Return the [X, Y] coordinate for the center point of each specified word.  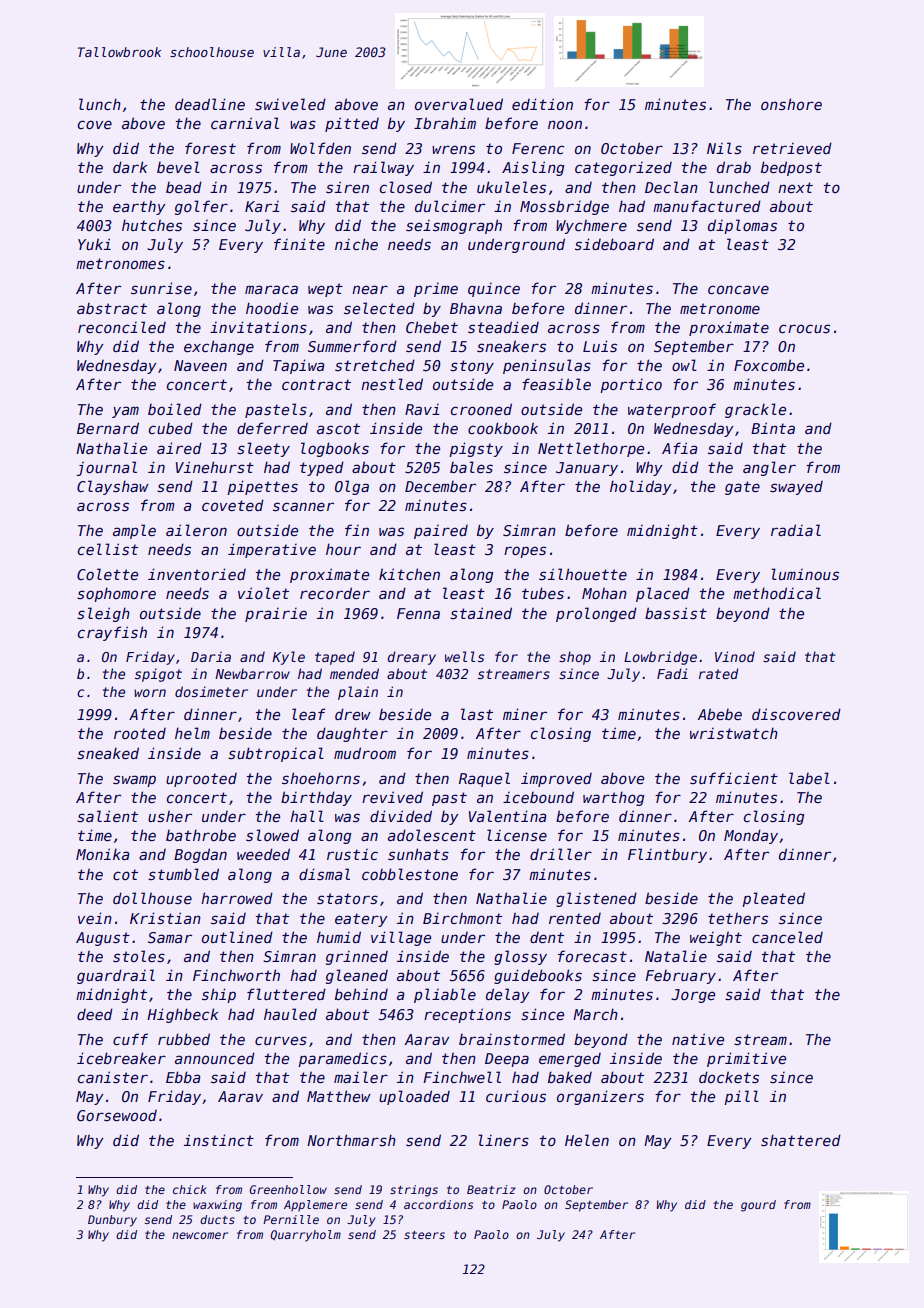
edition [542, 104]
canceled [787, 937]
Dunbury [112, 1221]
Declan [671, 187]
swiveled [290, 104]
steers [424, 1235]
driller [561, 854]
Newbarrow [252, 673]
